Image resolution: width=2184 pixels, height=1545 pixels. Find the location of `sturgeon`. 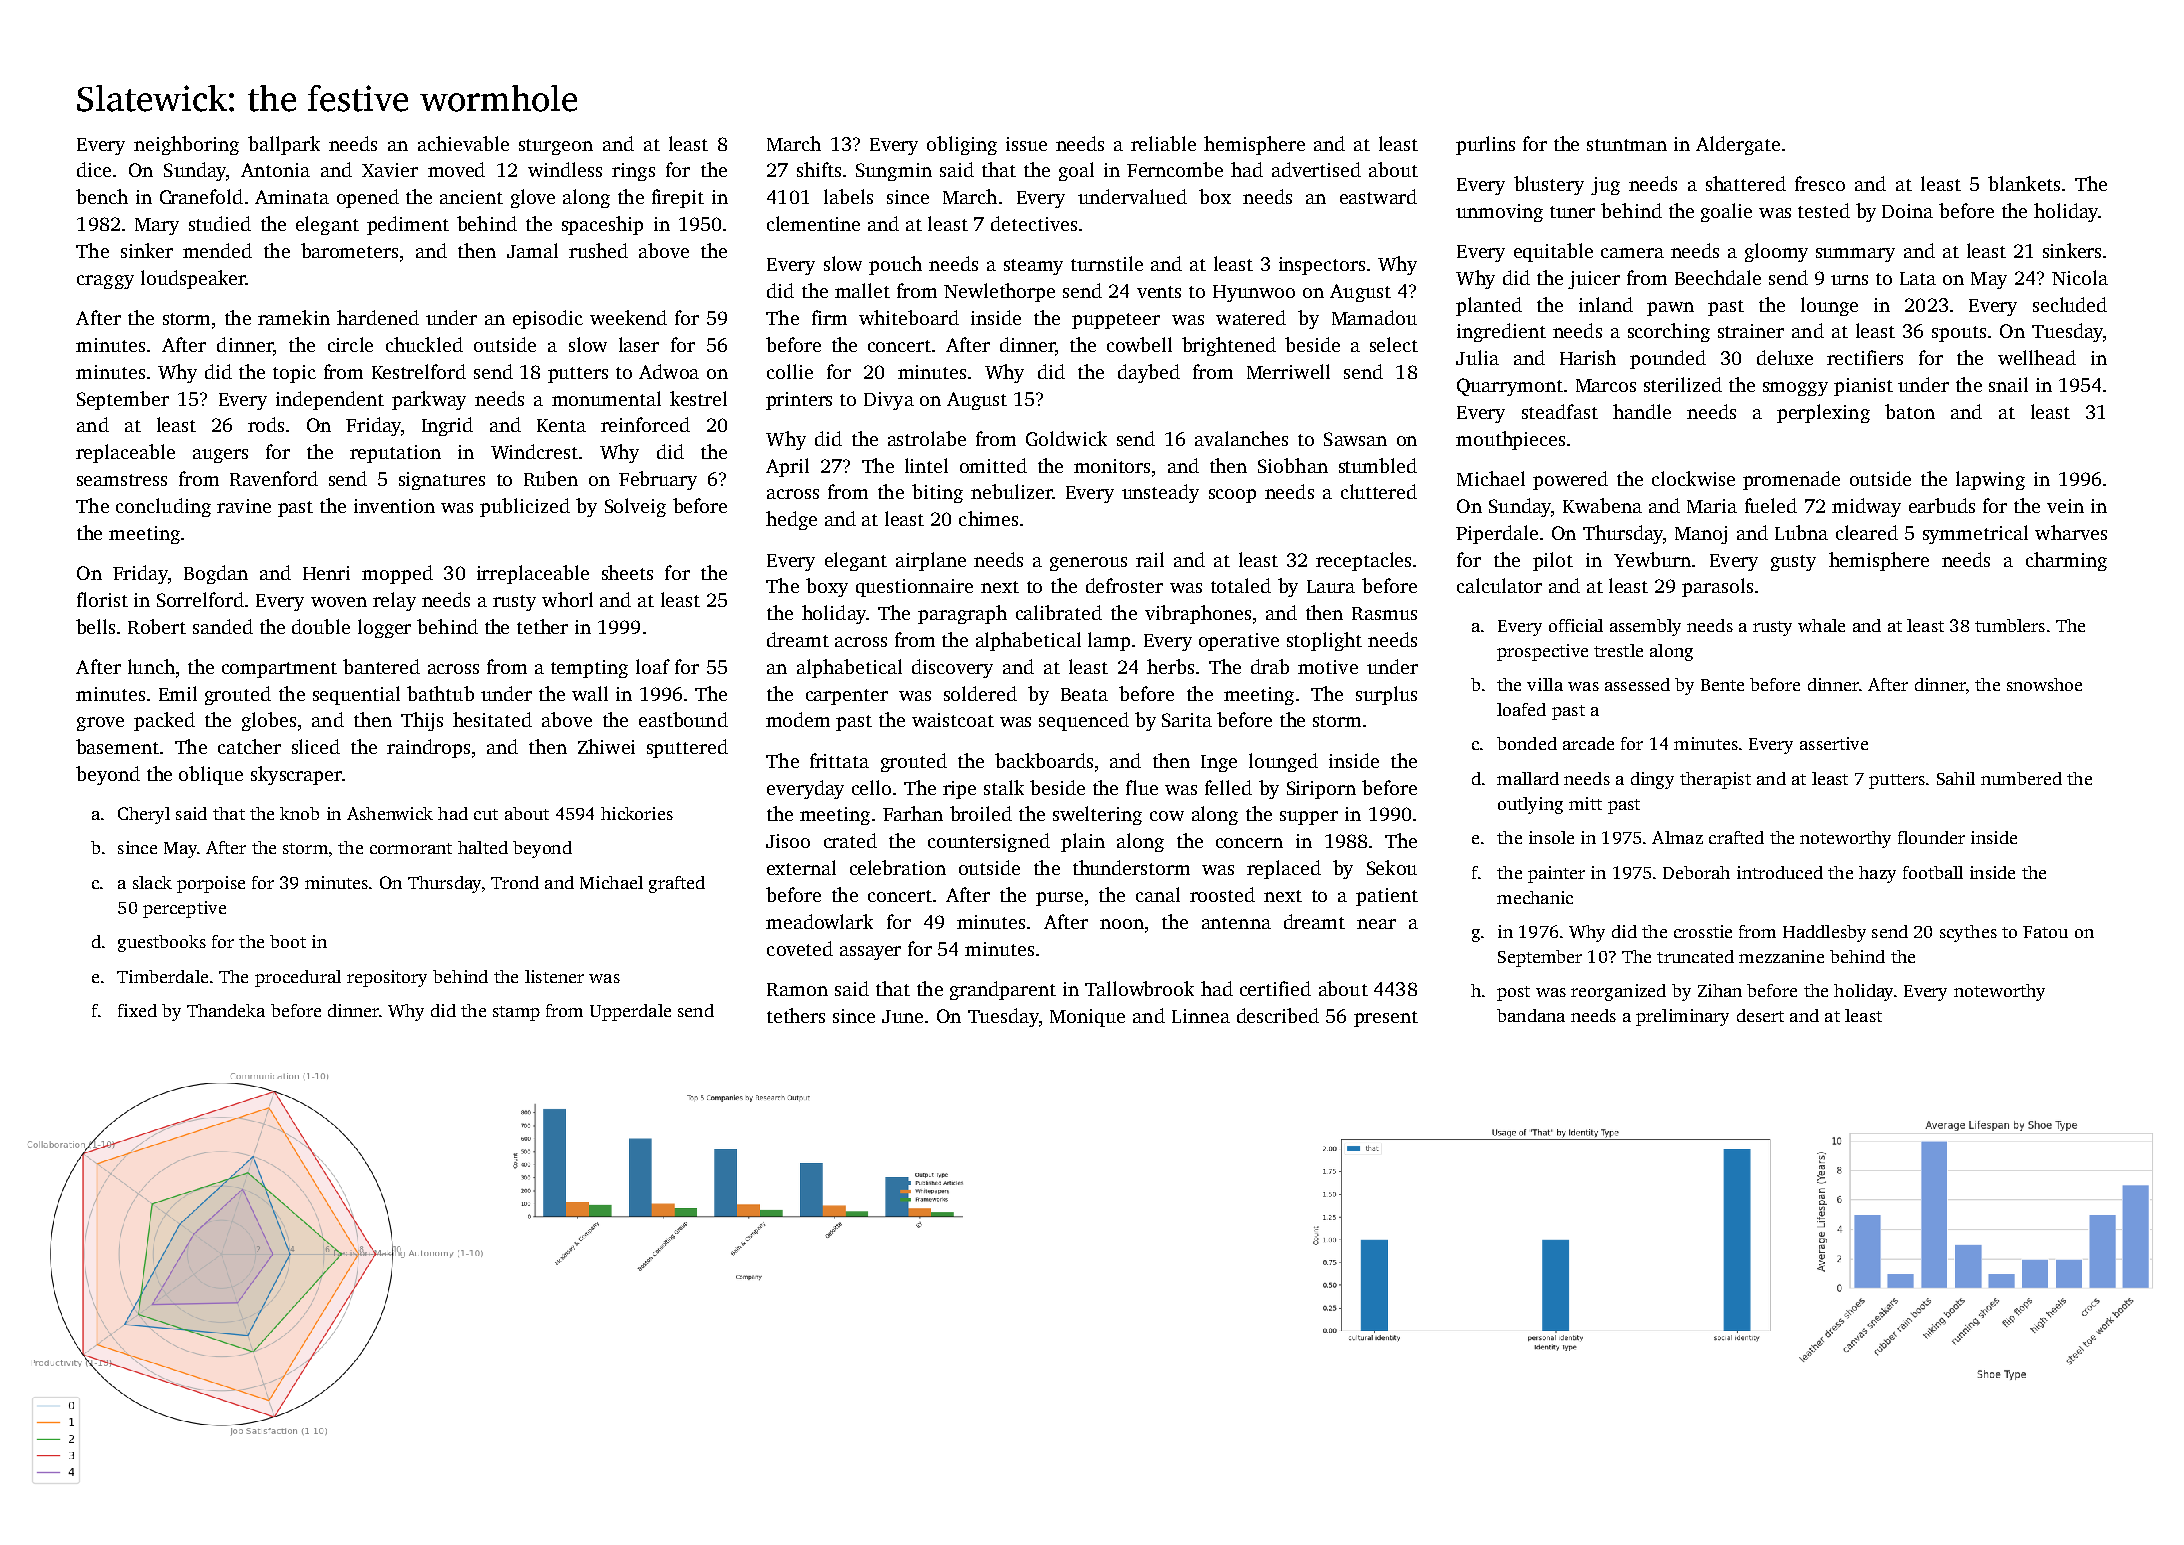

sturgeon is located at coordinates (556, 147).
